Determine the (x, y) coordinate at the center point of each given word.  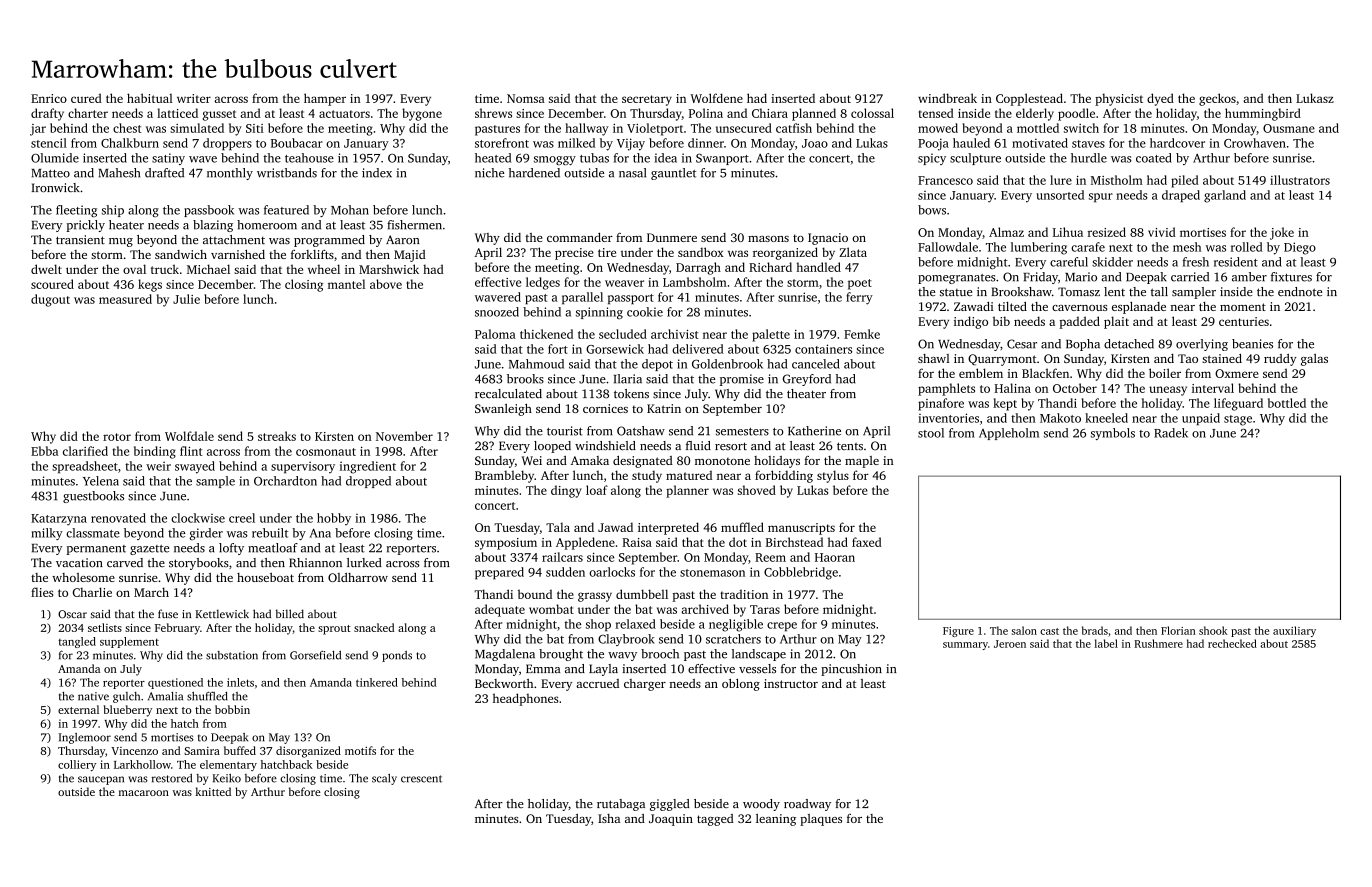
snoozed (497, 312)
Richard (770, 267)
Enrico (49, 98)
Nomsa (526, 98)
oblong (741, 685)
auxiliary (1294, 631)
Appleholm (1009, 434)
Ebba (44, 451)
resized (1107, 232)
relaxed (635, 624)
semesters (742, 432)
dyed (1160, 99)
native (93, 696)
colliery (77, 765)
